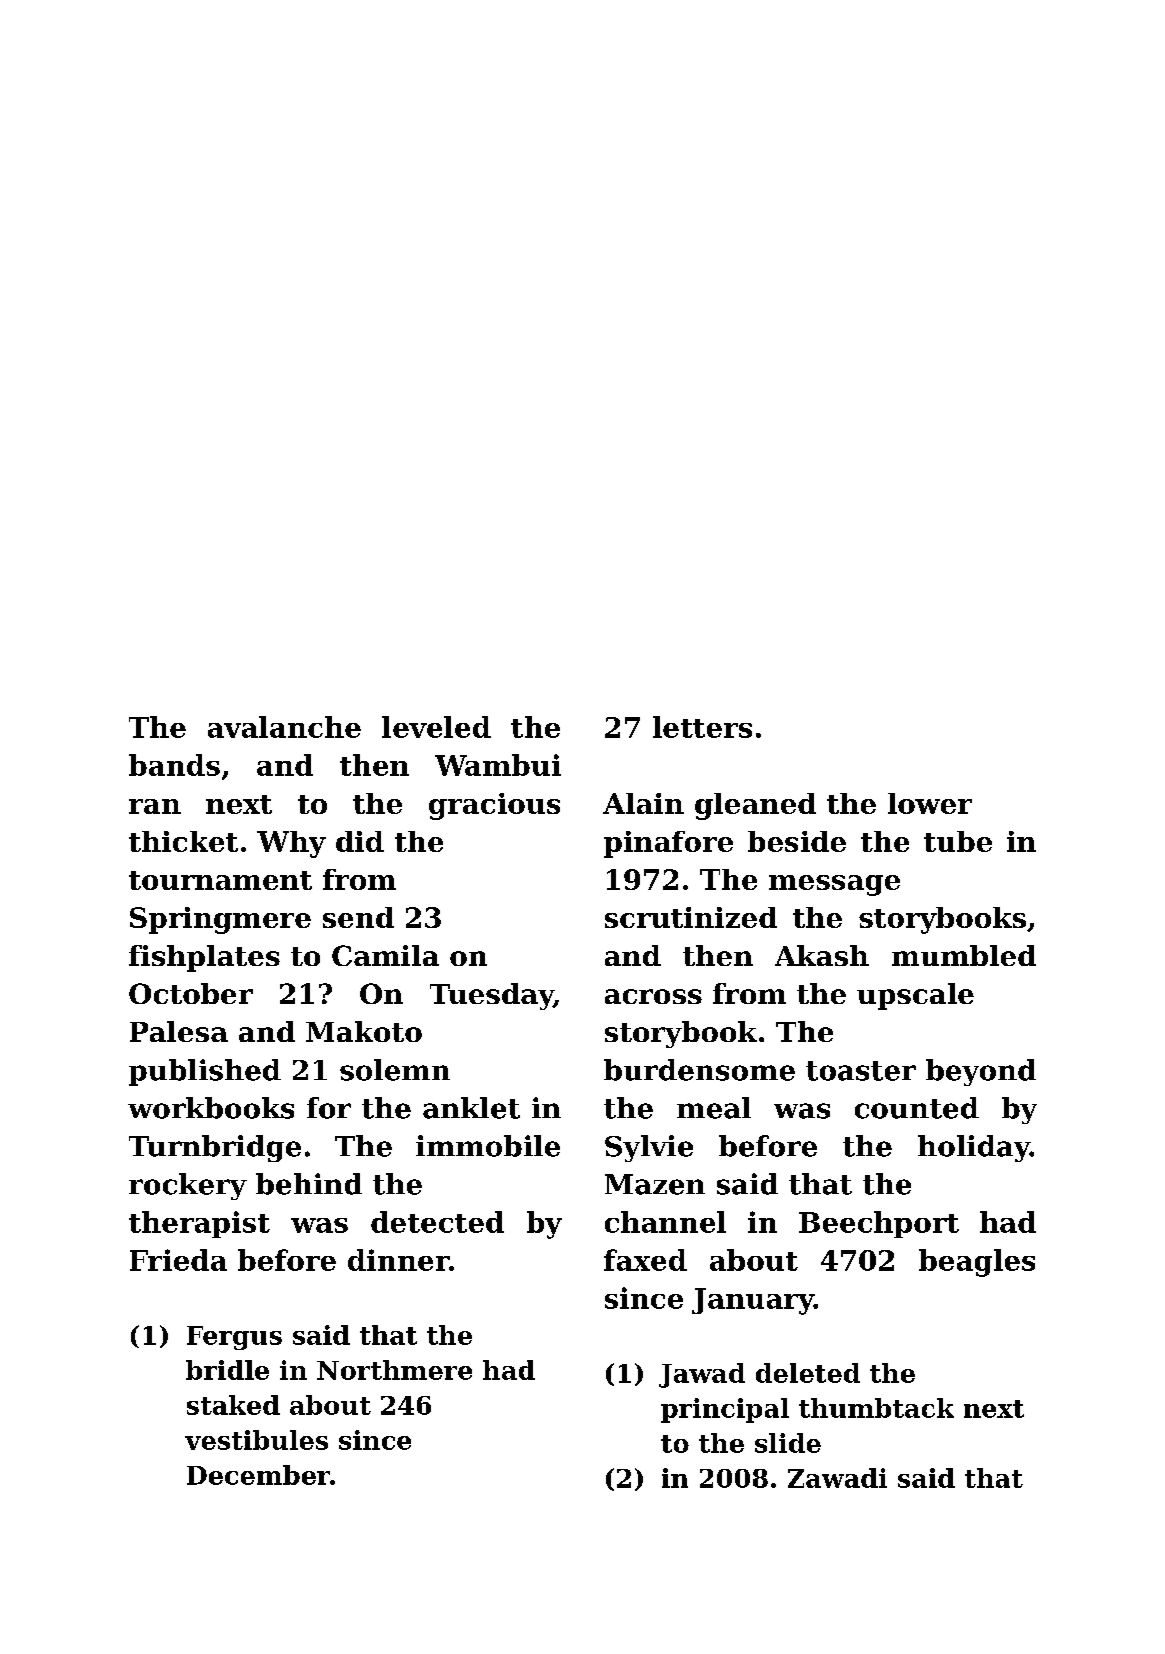 The width and height of the document is (1165, 1654). I want to click on fishplates, so click(204, 958).
